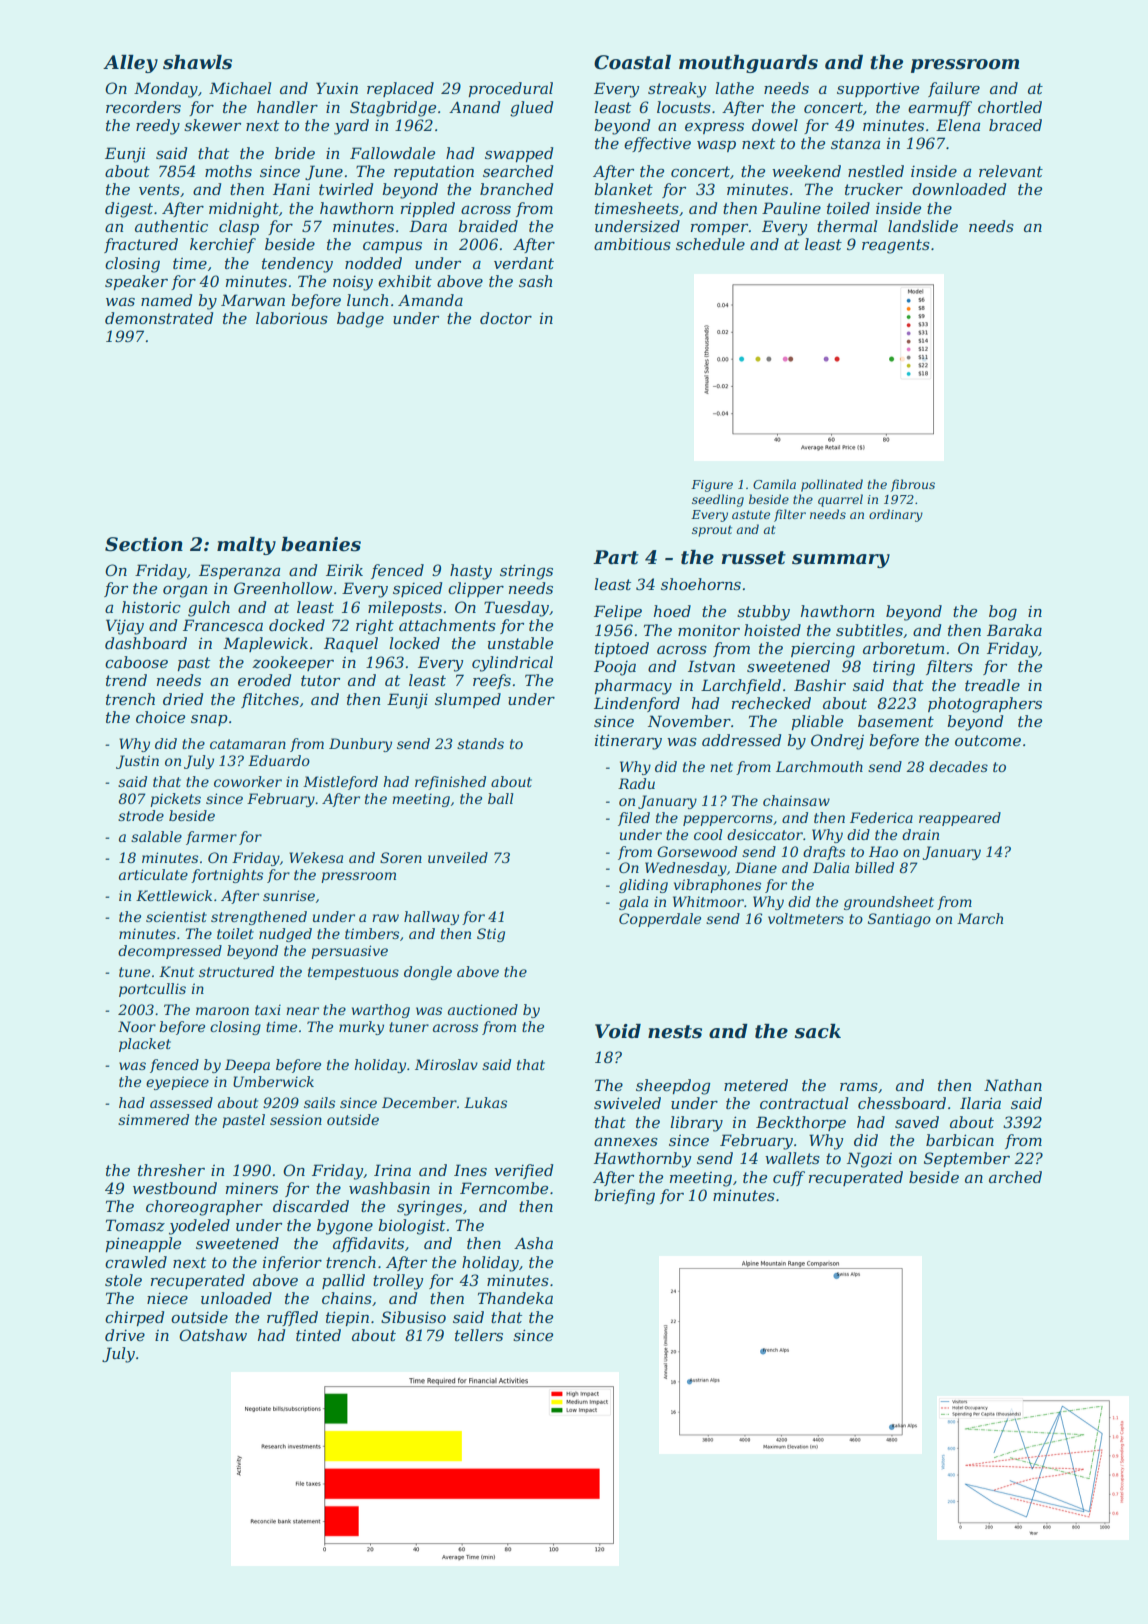 This page has height=1624, width=1148. I want to click on Marwan, so click(253, 300).
